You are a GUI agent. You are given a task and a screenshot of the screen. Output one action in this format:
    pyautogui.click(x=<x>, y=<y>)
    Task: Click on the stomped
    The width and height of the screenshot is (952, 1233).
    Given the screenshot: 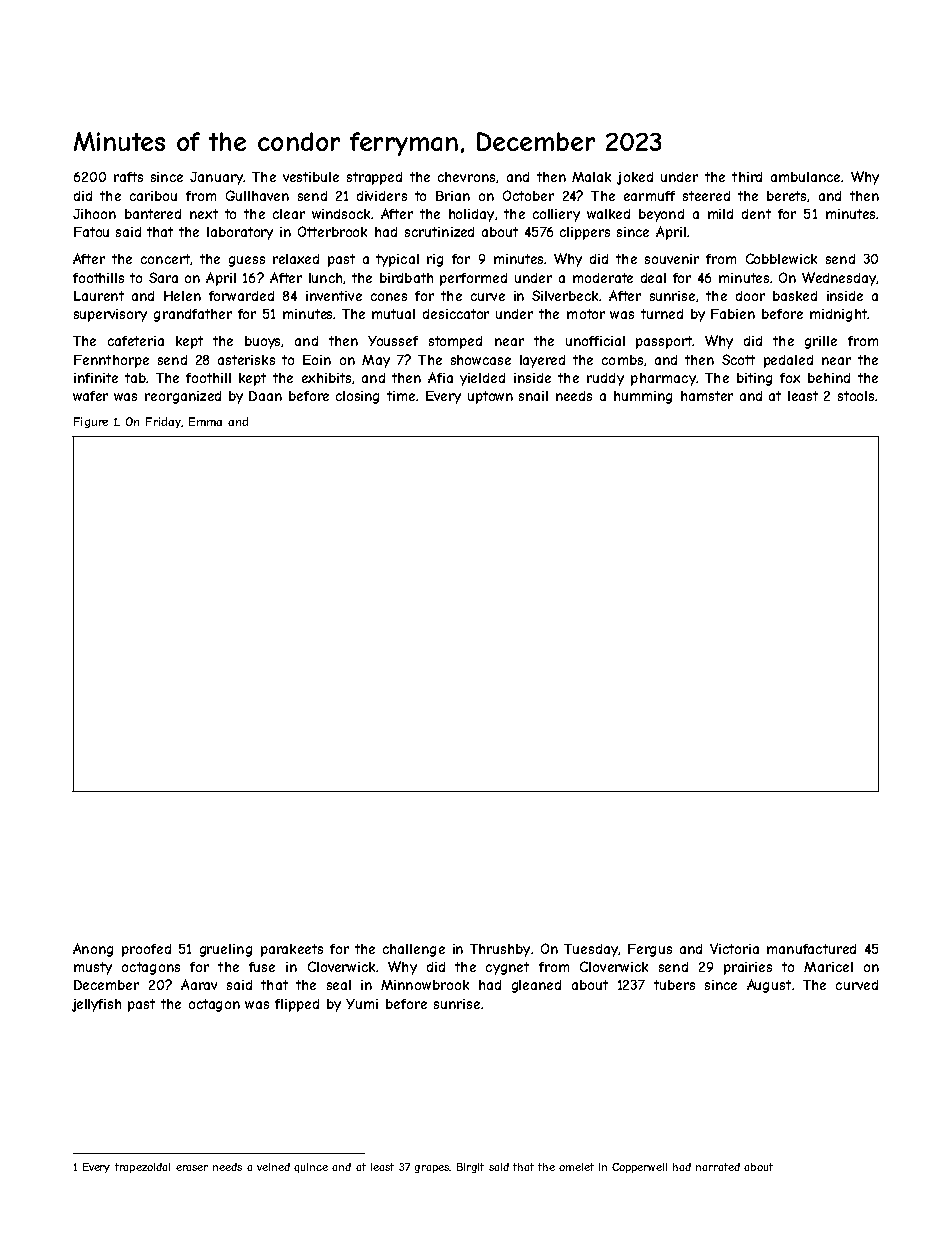 What is the action you would take?
    pyautogui.click(x=455, y=342)
